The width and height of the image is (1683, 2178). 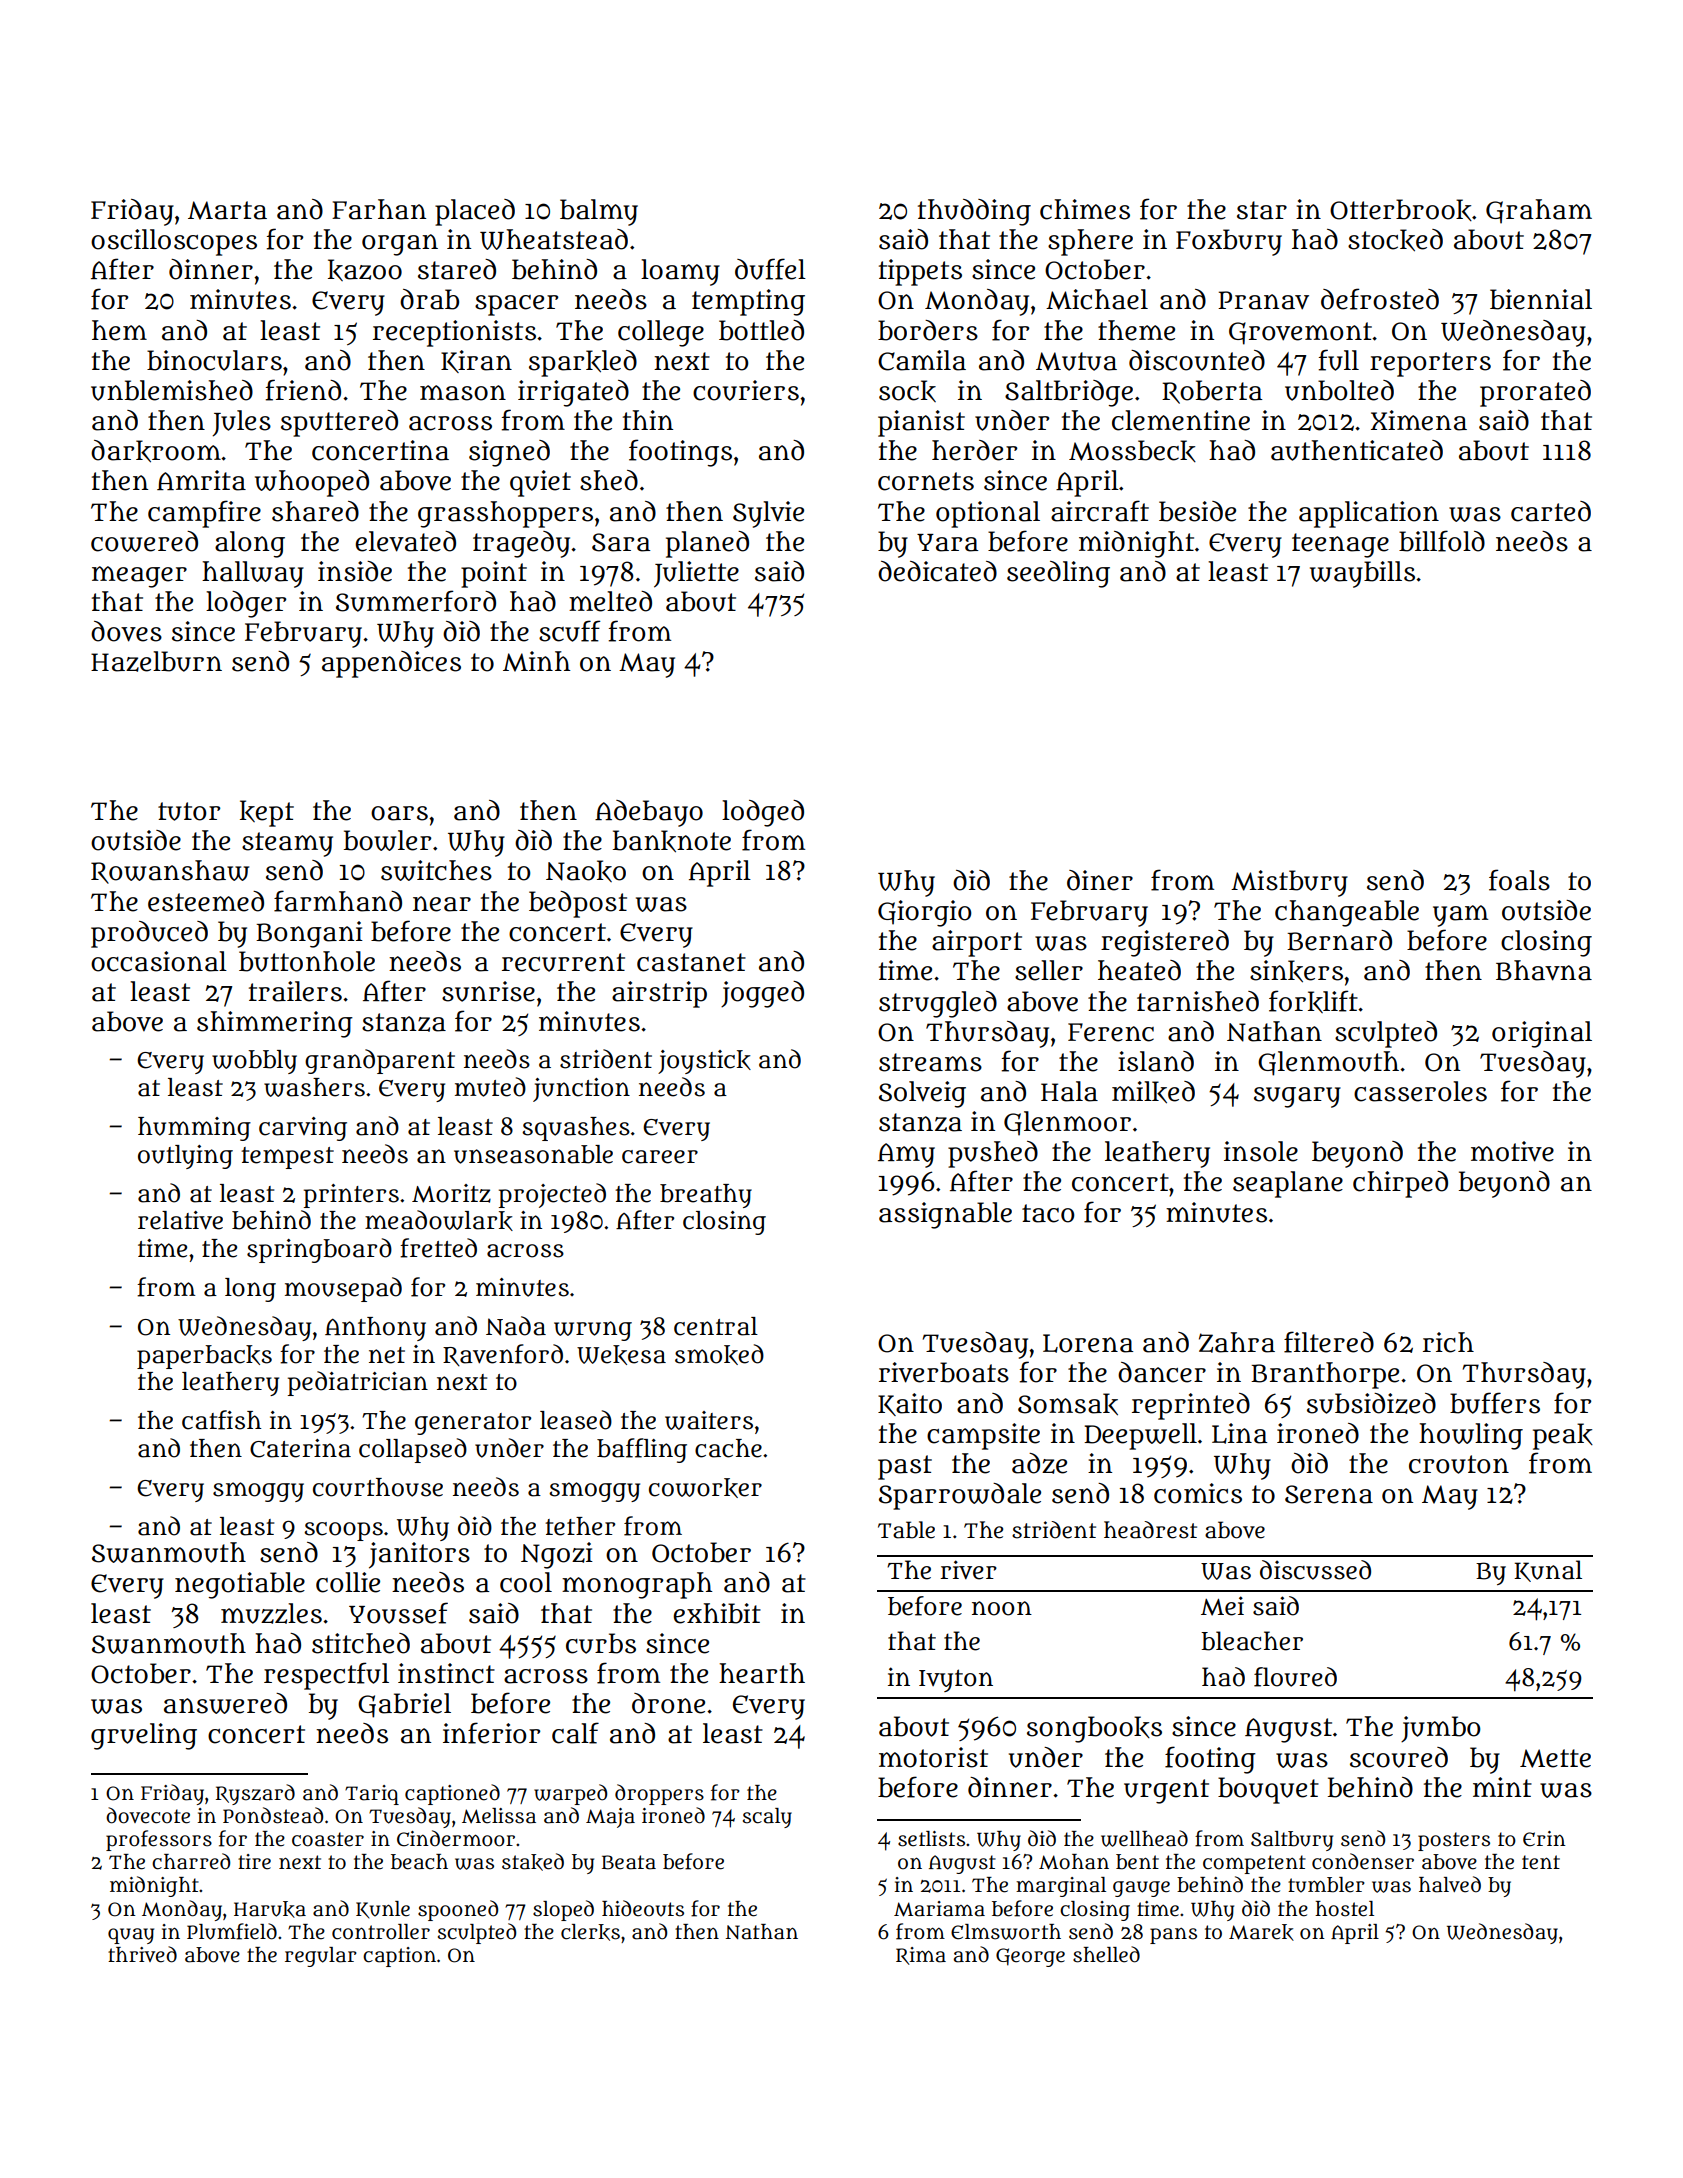 What do you see at coordinates (227, 210) in the image?
I see `Marta` at bounding box center [227, 210].
